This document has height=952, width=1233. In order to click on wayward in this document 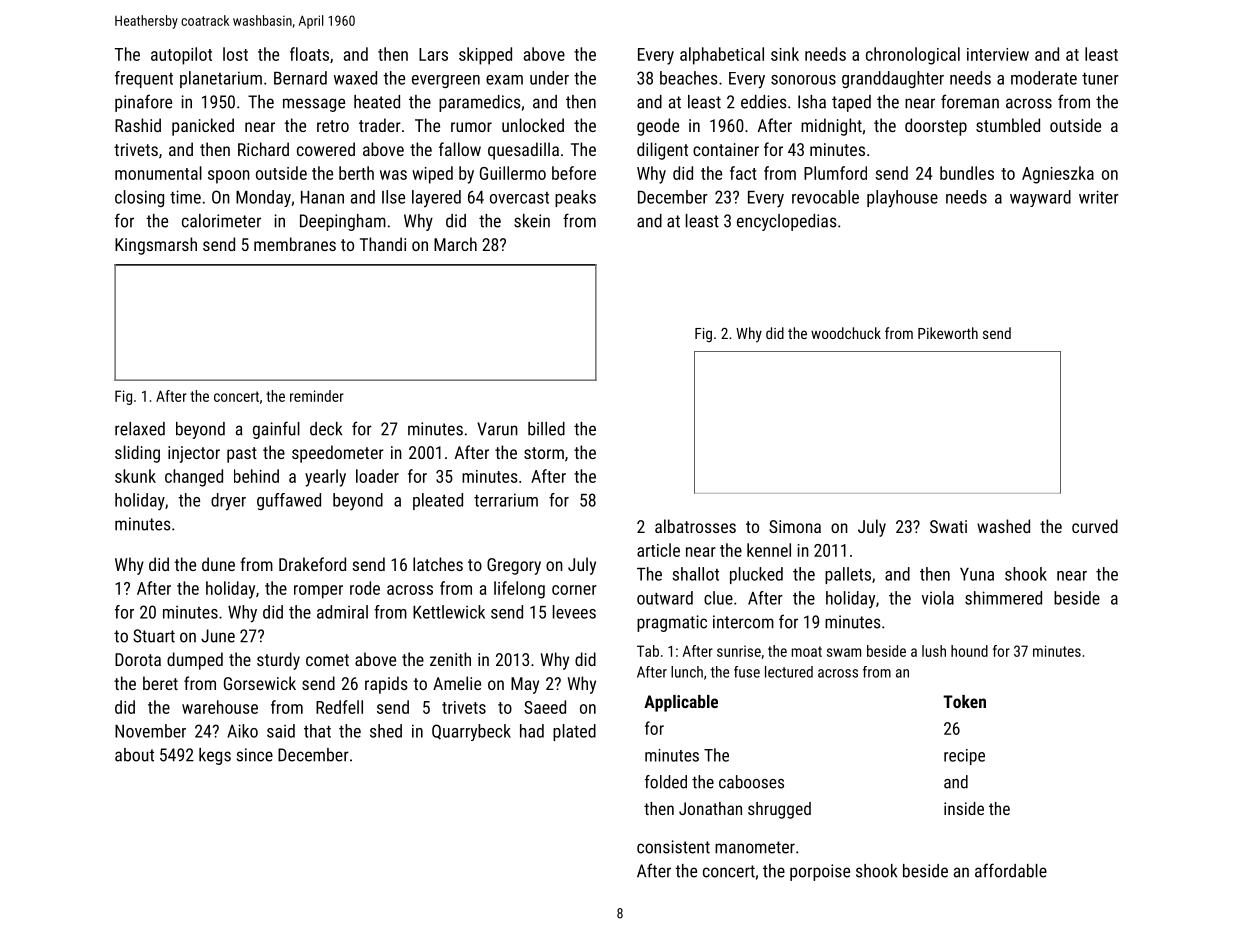, I will do `click(1040, 198)`.
